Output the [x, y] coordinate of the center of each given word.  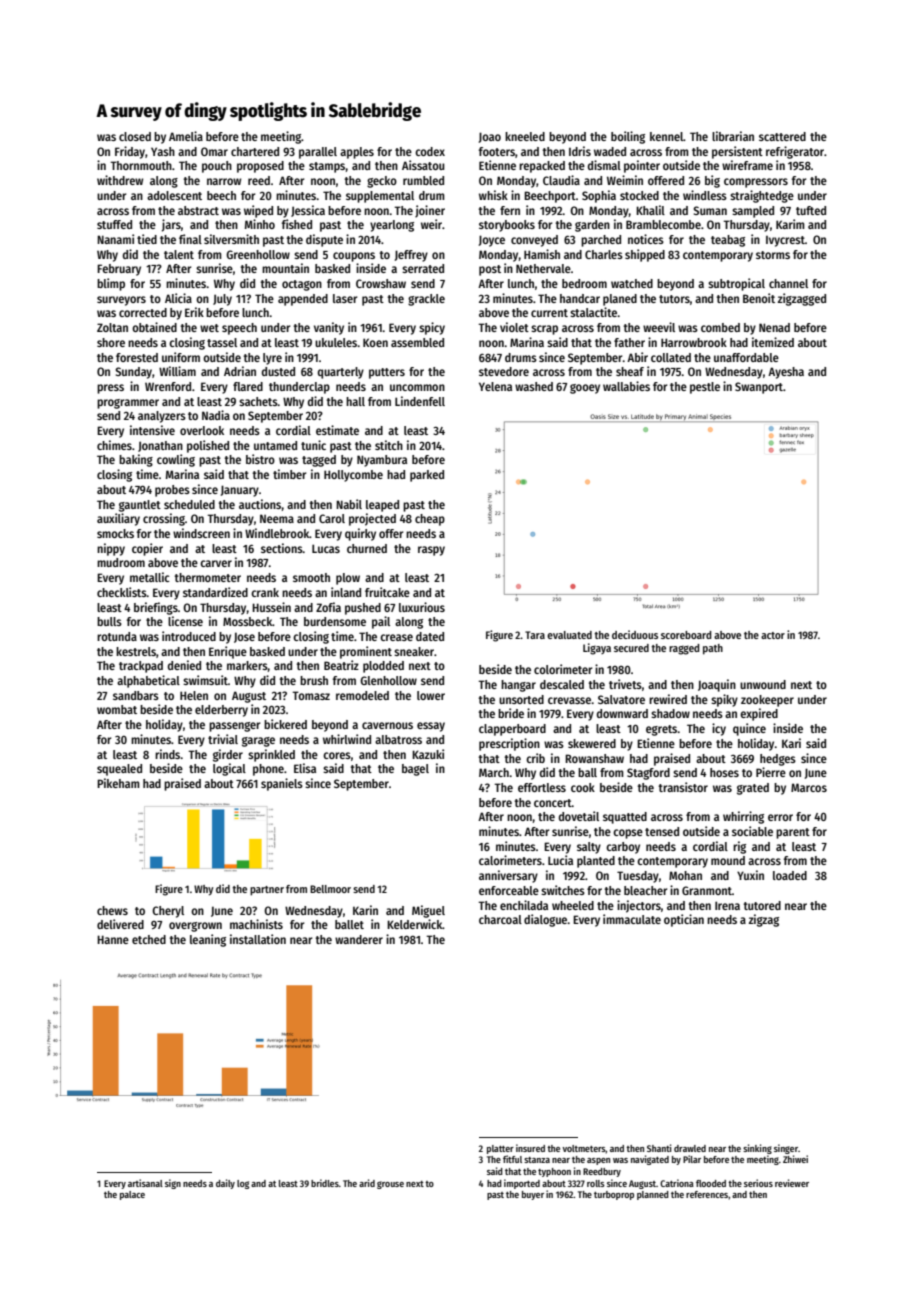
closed [135, 136]
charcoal [500, 919]
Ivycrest [785, 241]
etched [149, 939]
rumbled [423, 180]
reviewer [792, 1183]
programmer [128, 404]
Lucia [560, 860]
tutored [762, 905]
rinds [168, 754]
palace [132, 1195]
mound [728, 860]
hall [355, 401]
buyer [533, 1195]
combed [720, 327]
